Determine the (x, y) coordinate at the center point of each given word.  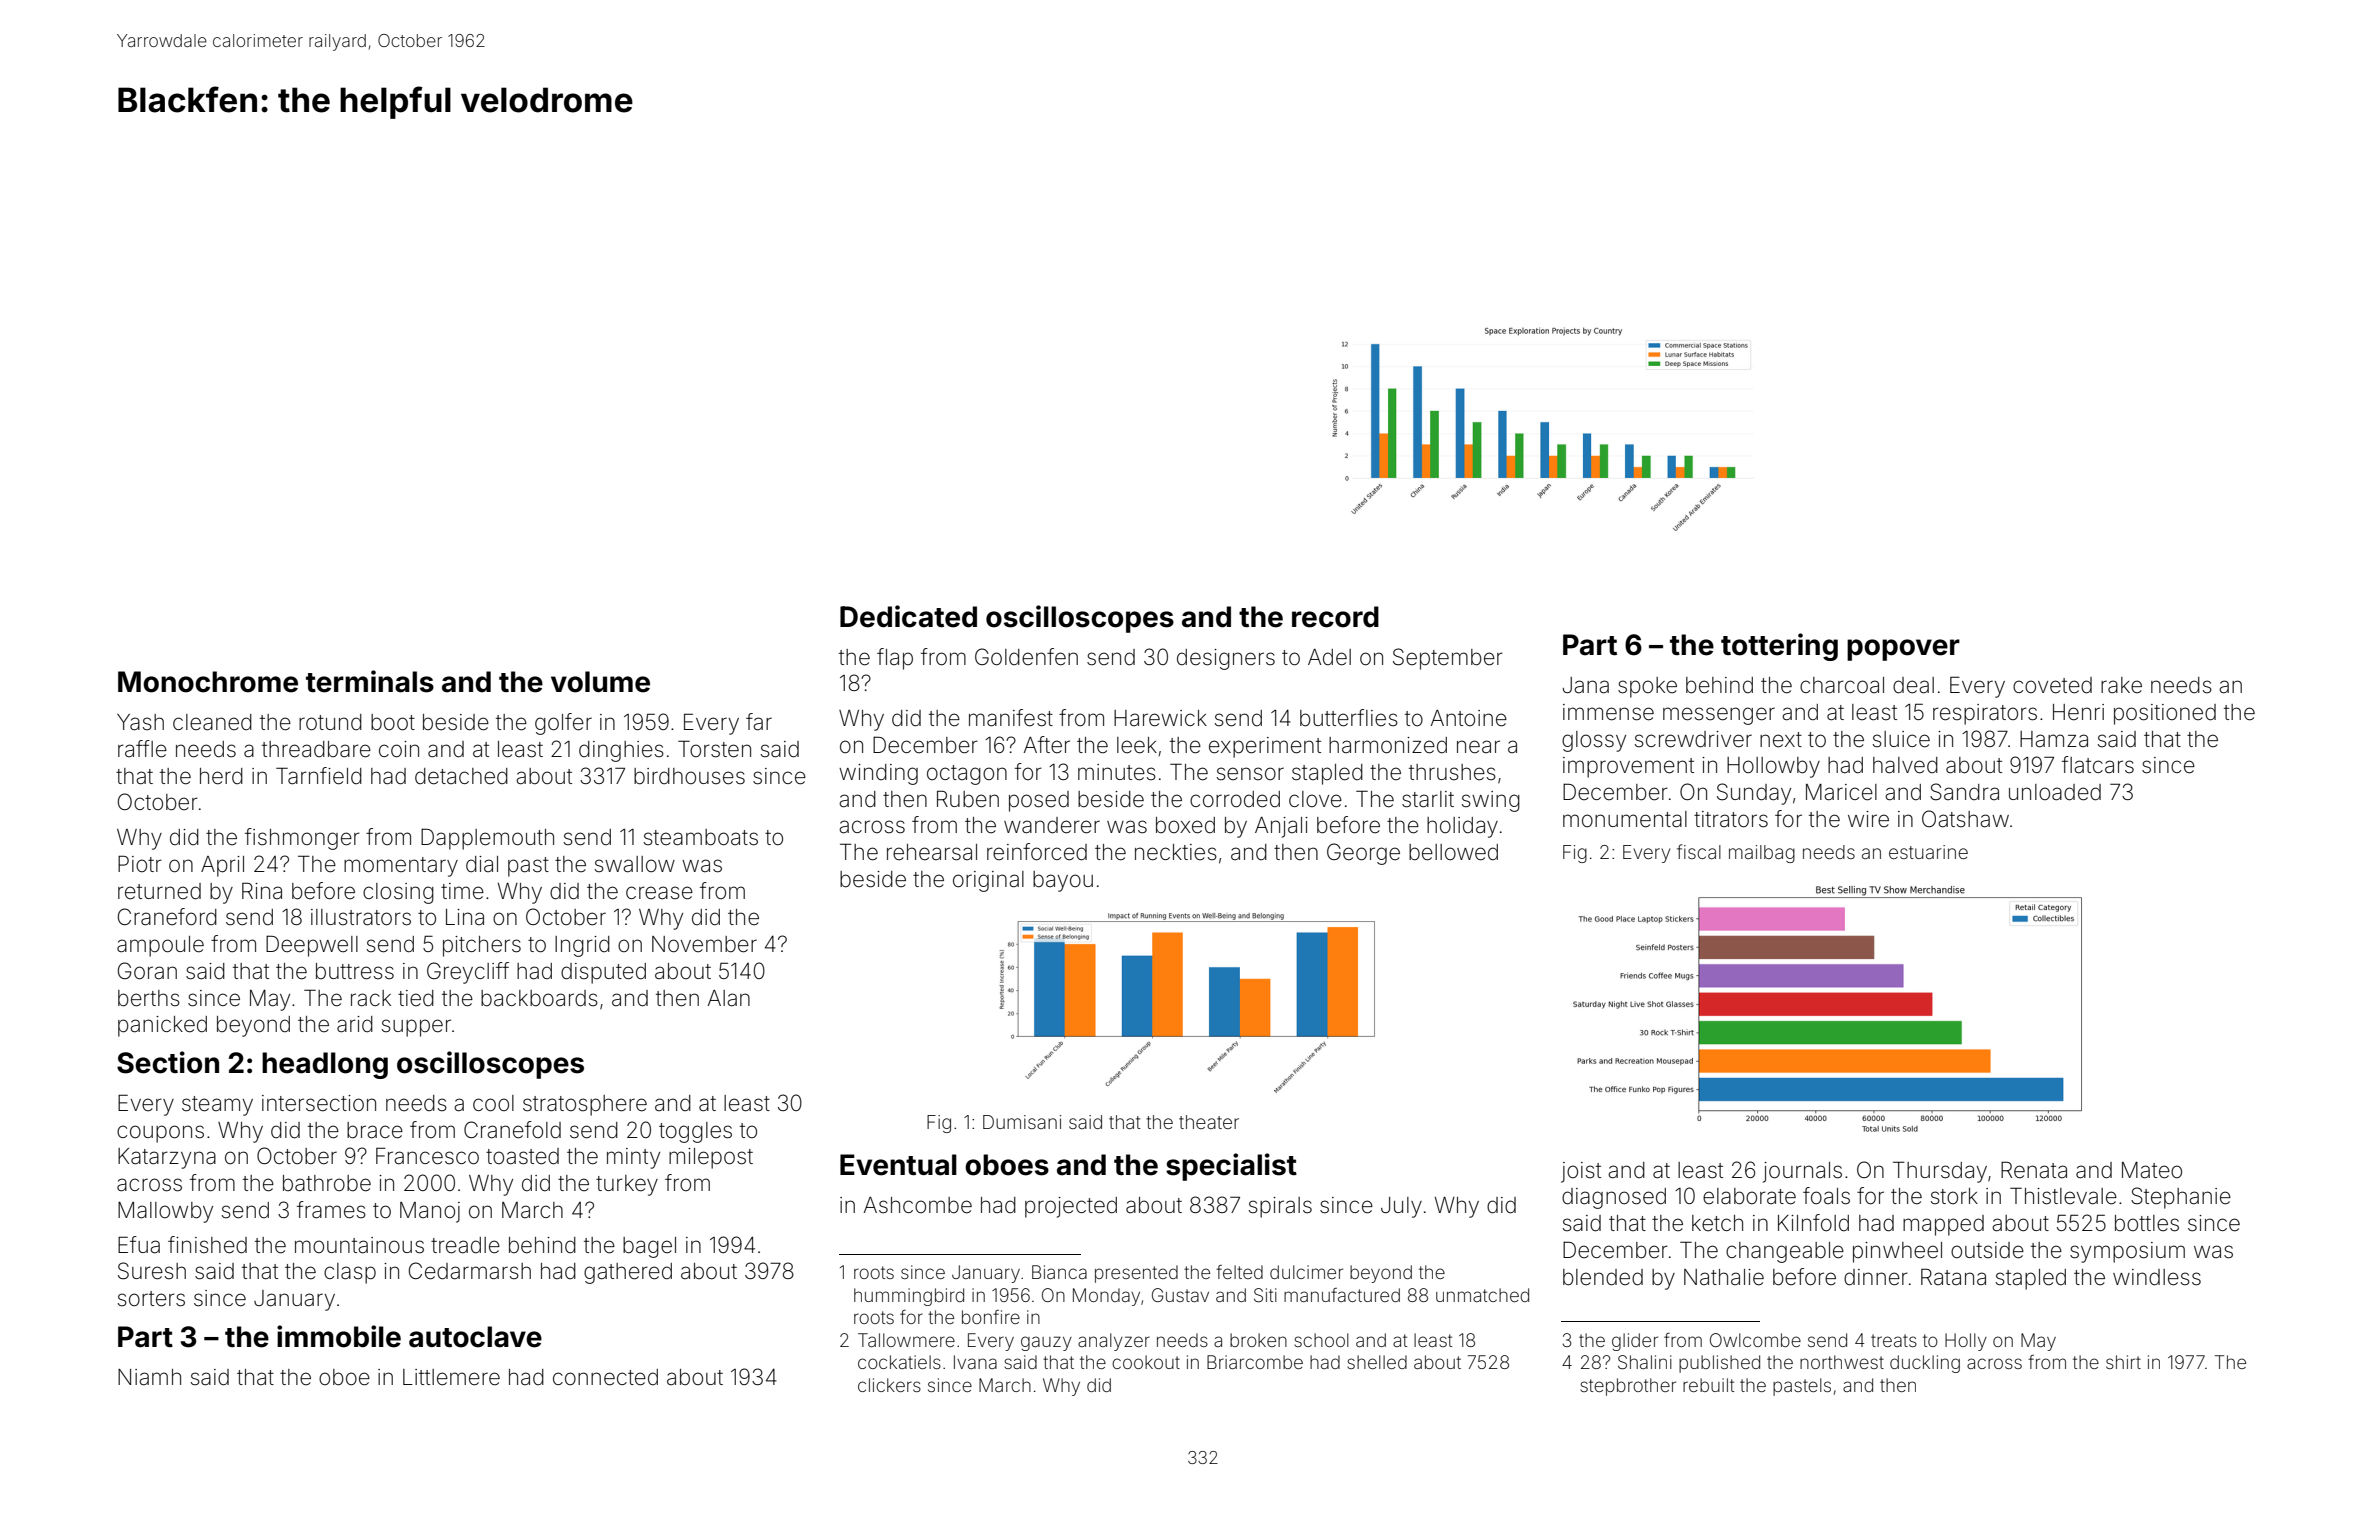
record (1335, 617)
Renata (2034, 1170)
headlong (325, 1065)
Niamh (149, 1377)
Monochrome (208, 682)
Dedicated (908, 616)
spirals (1280, 1207)
